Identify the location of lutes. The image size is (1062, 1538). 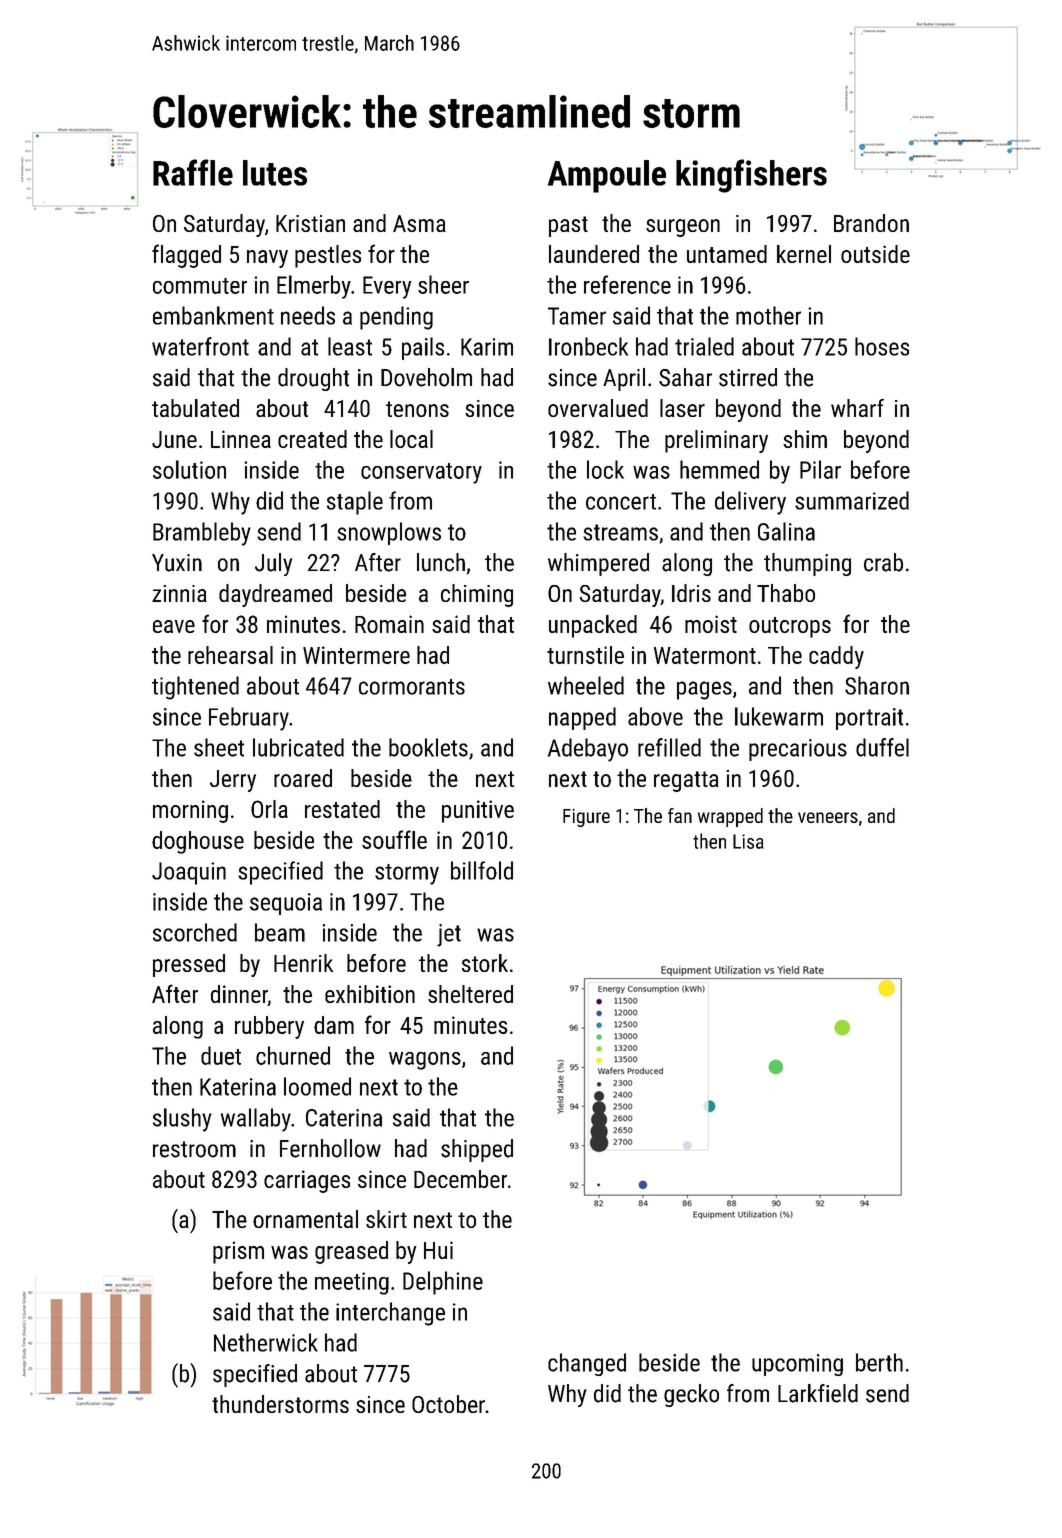
(275, 173).
